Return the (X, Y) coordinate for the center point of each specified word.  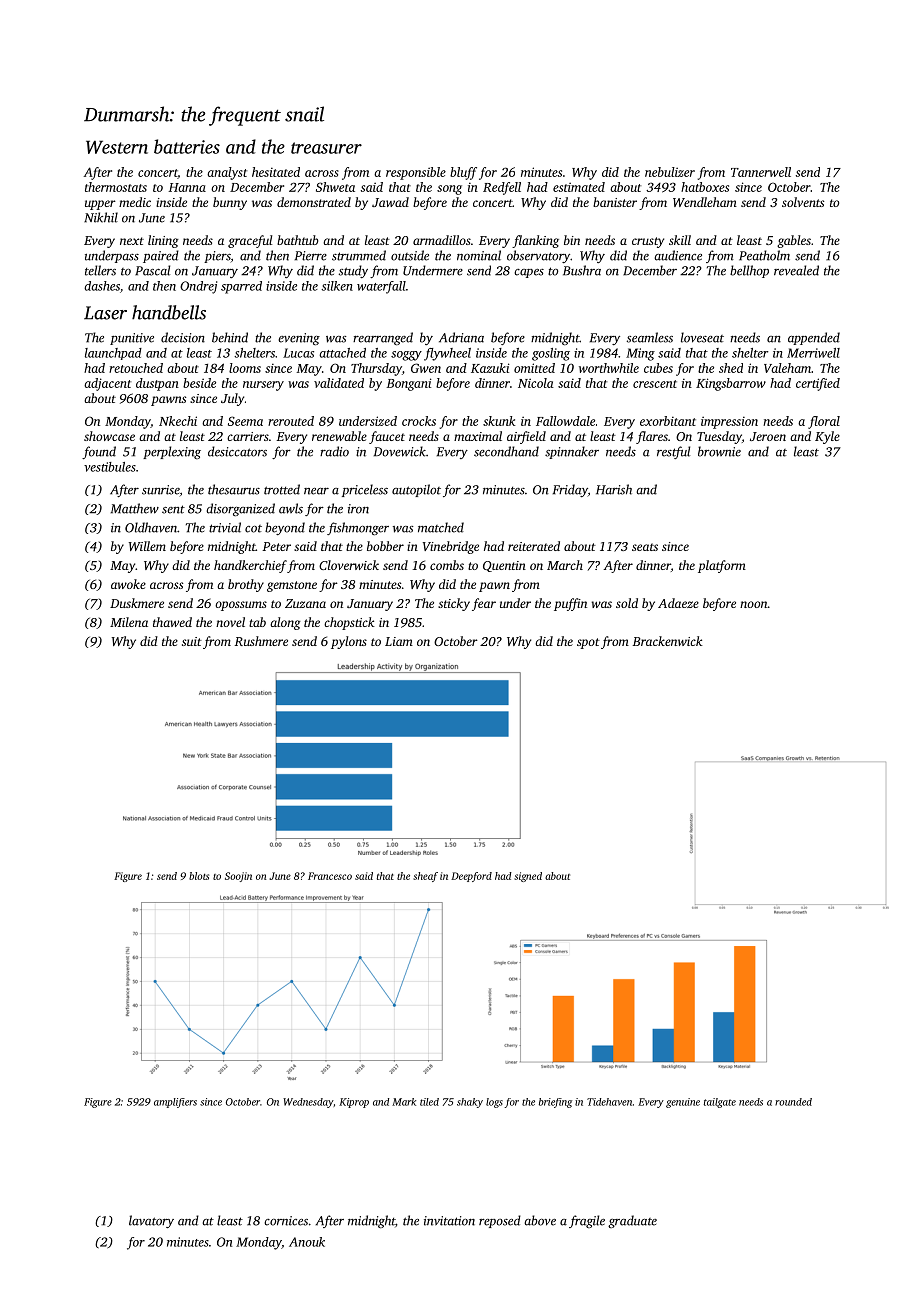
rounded (793, 1102)
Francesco (330, 876)
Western (117, 147)
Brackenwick (667, 641)
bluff (463, 173)
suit (192, 641)
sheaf (425, 877)
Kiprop (354, 1103)
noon (754, 604)
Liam (399, 641)
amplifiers (175, 1103)
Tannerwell (761, 172)
